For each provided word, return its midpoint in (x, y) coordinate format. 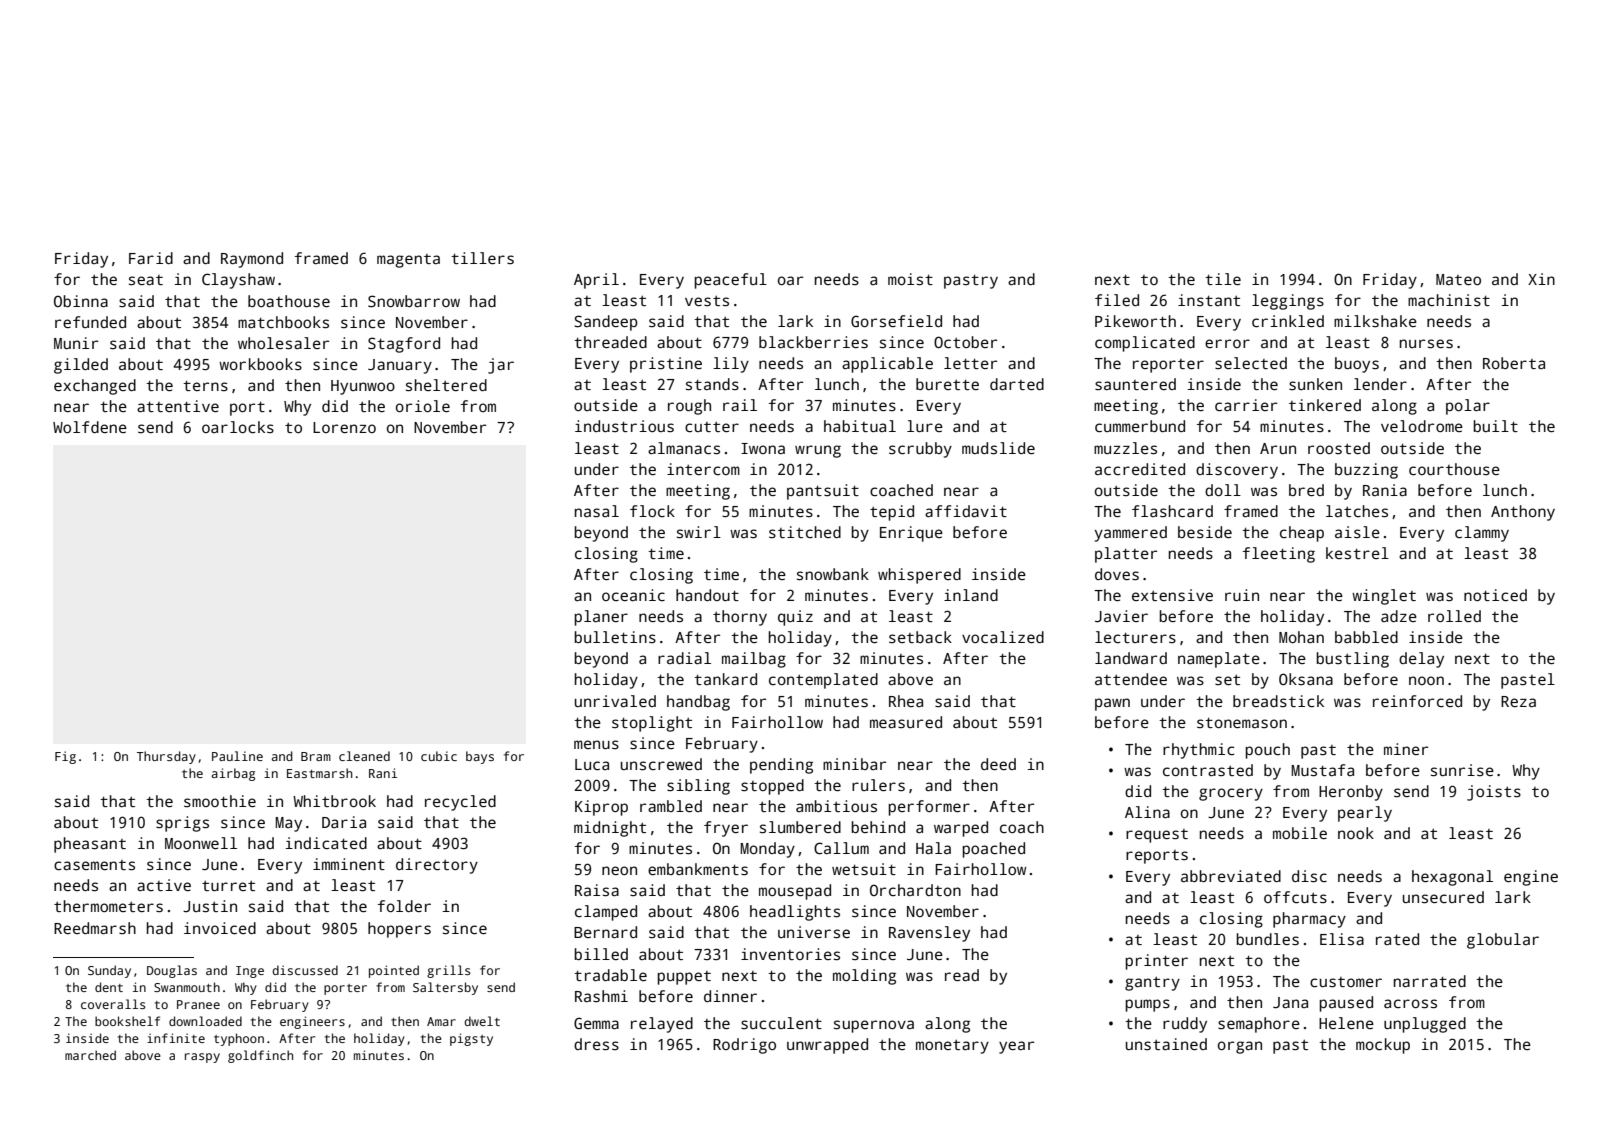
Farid (151, 258)
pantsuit (823, 492)
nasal (597, 511)
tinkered (1325, 405)
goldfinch (260, 1056)
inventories (790, 954)
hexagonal (1452, 878)
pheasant (90, 845)
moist (910, 279)
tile (1223, 279)
